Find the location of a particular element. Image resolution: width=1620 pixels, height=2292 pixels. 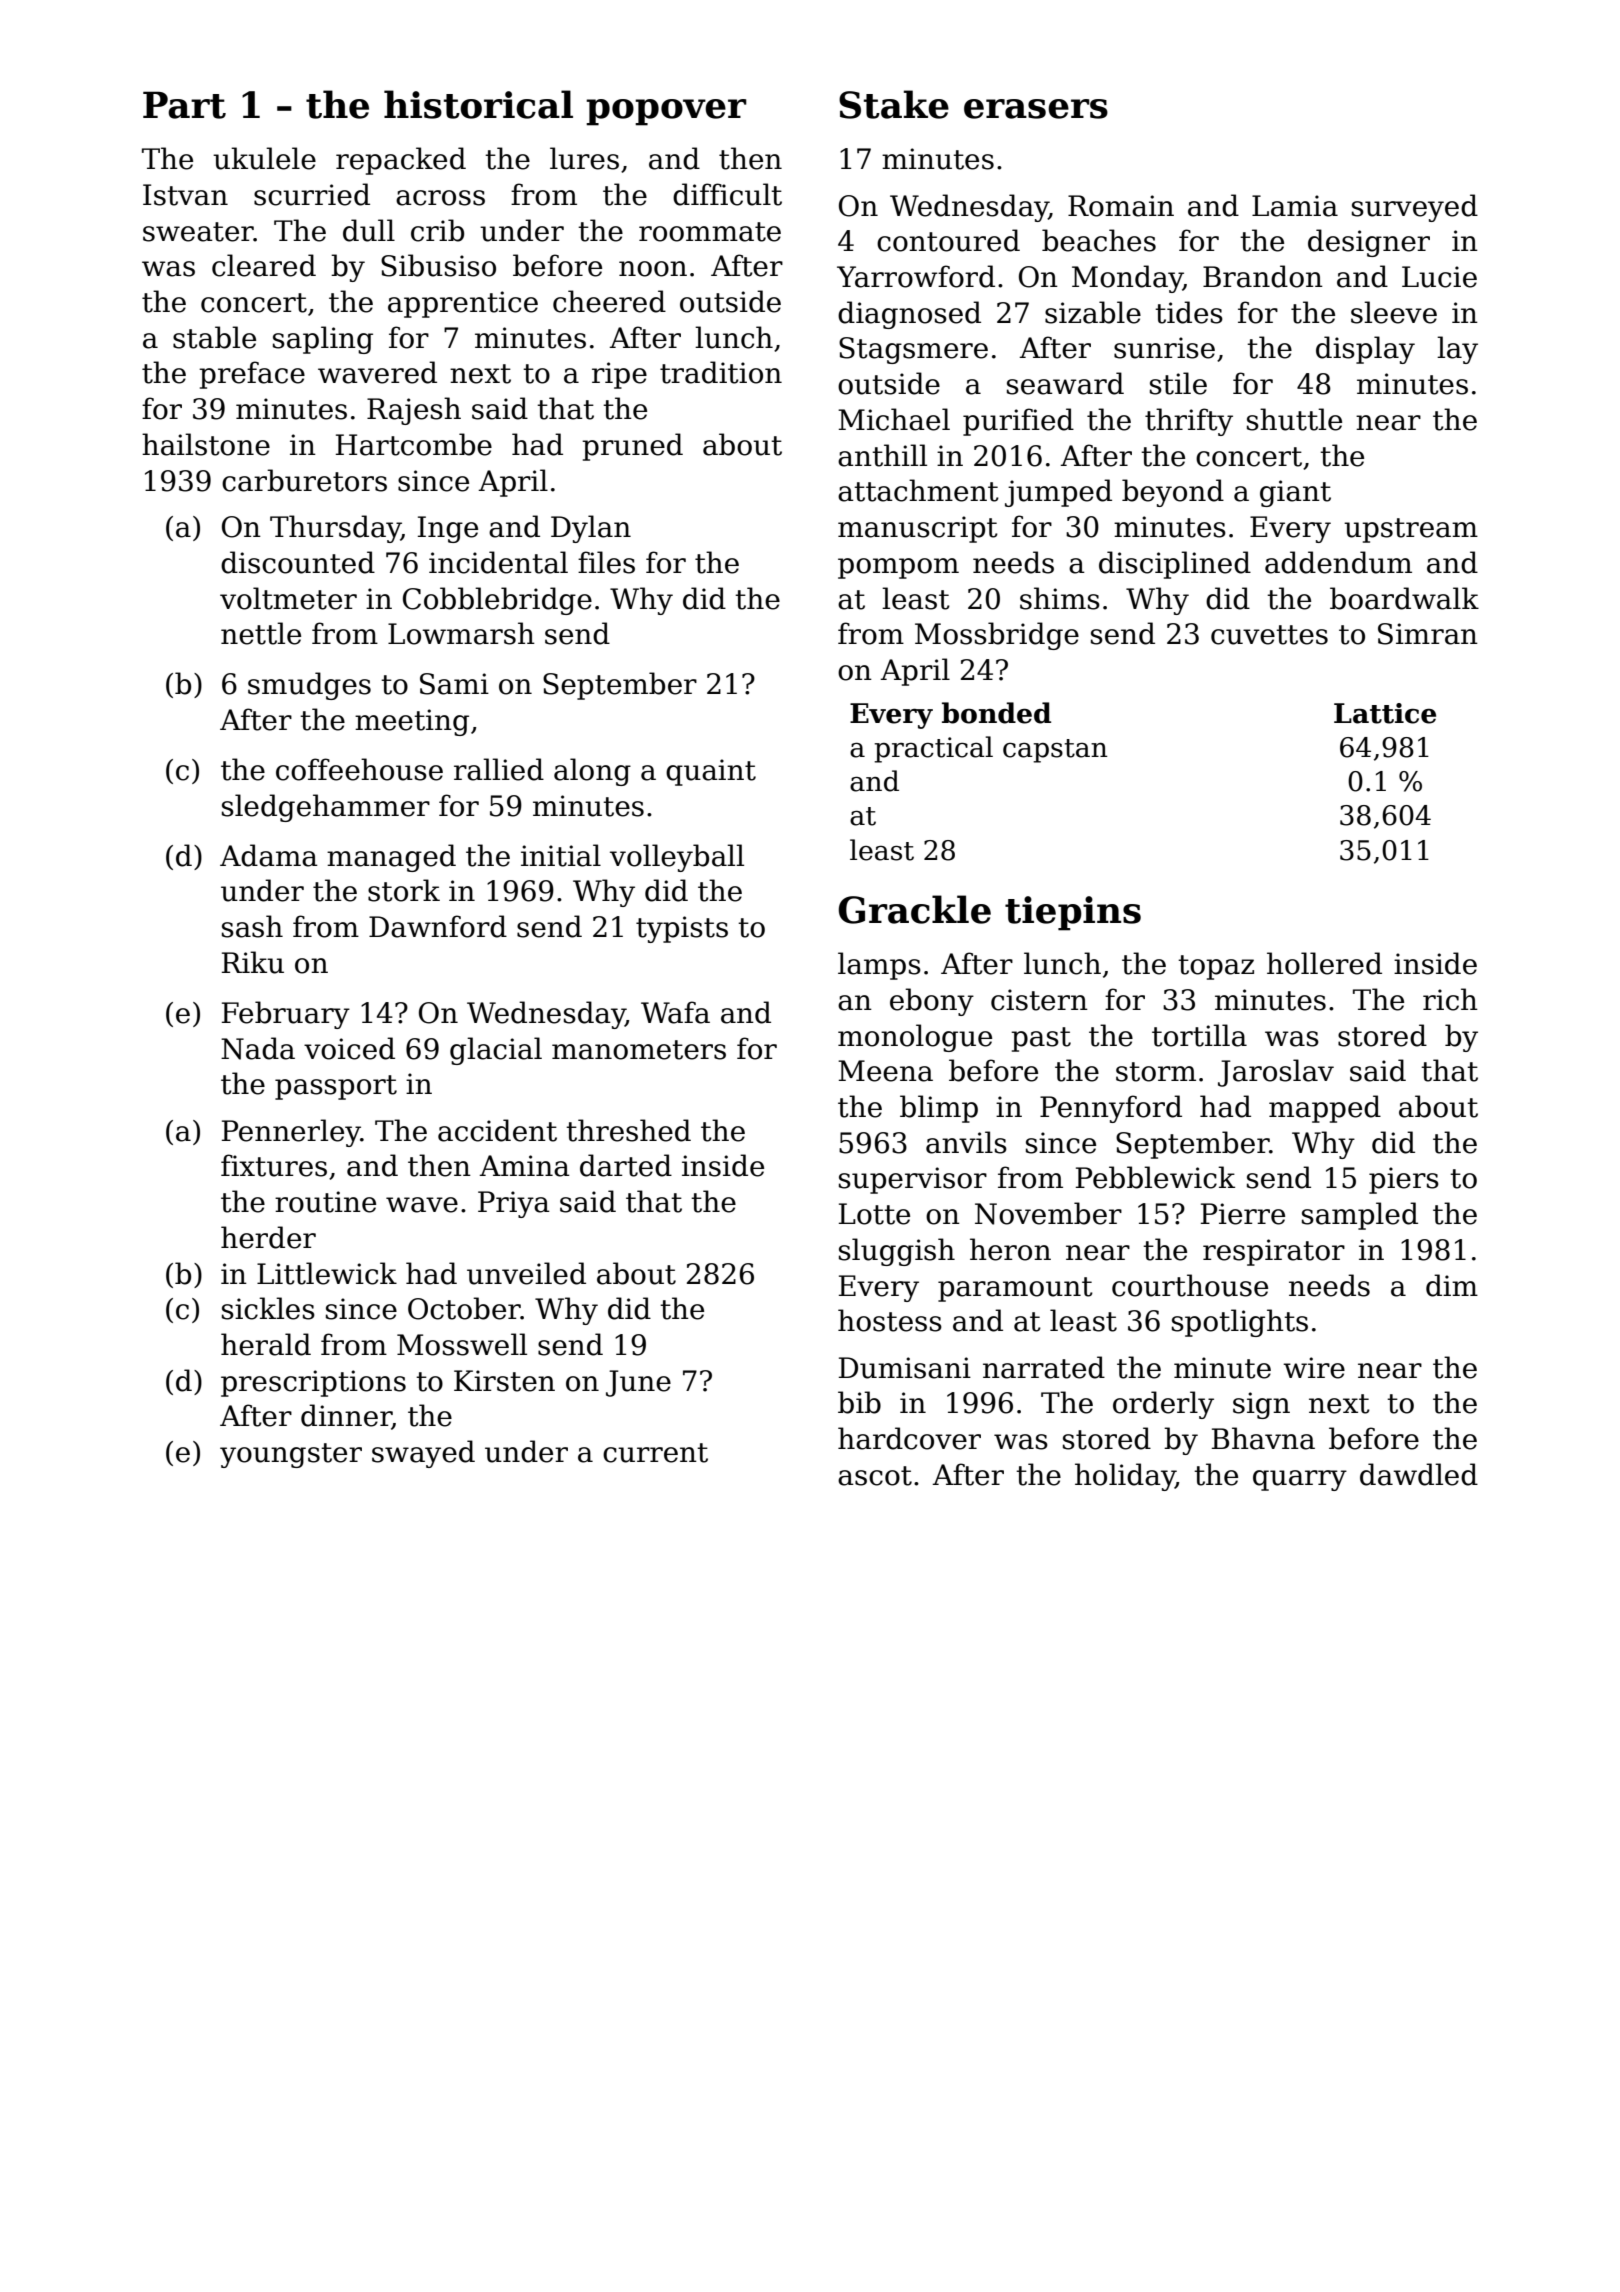

topaz is located at coordinates (1216, 967).
